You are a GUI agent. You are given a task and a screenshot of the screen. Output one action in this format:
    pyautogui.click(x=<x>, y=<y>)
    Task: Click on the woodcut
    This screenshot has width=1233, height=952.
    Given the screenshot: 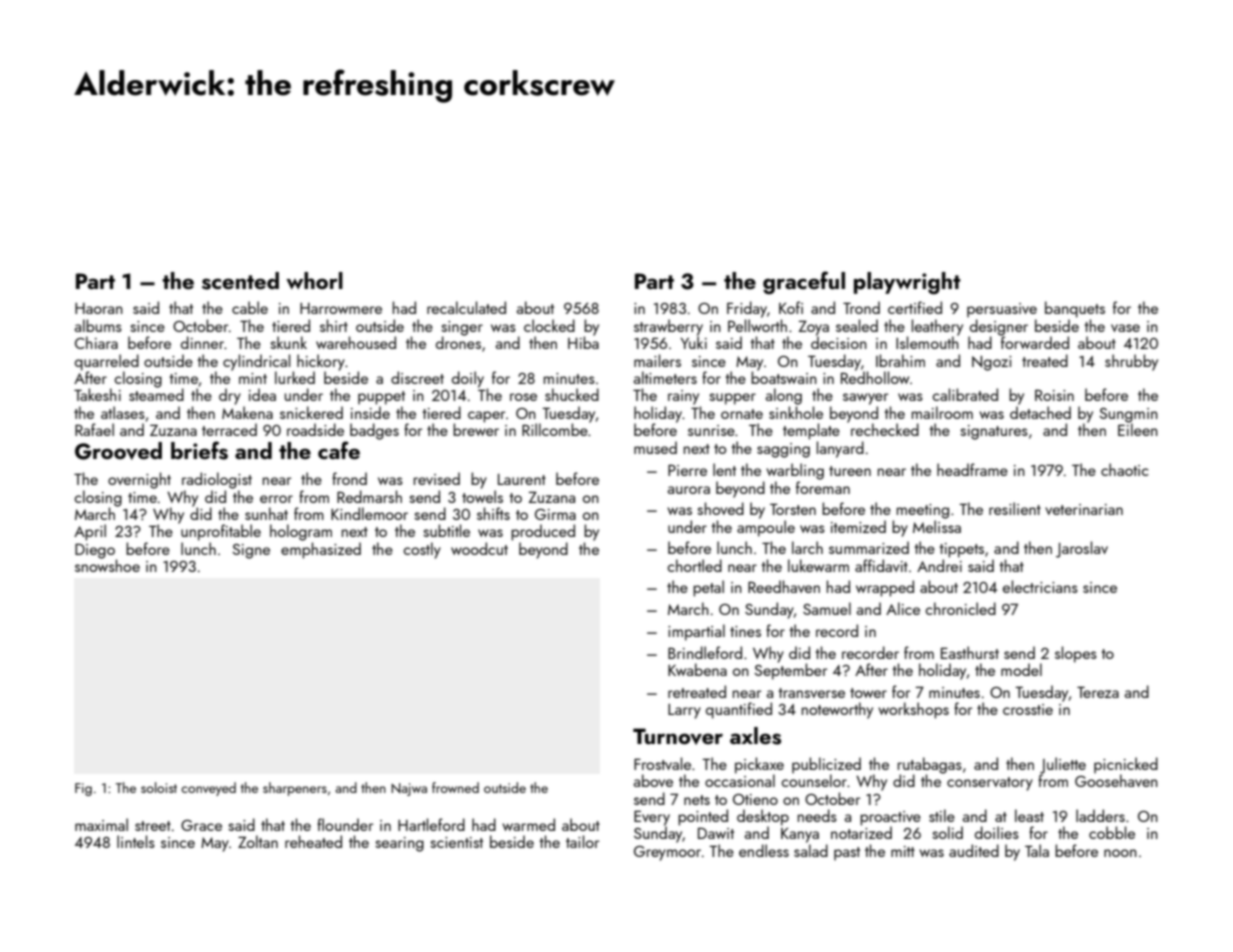 What is the action you would take?
    pyautogui.click(x=479, y=548)
